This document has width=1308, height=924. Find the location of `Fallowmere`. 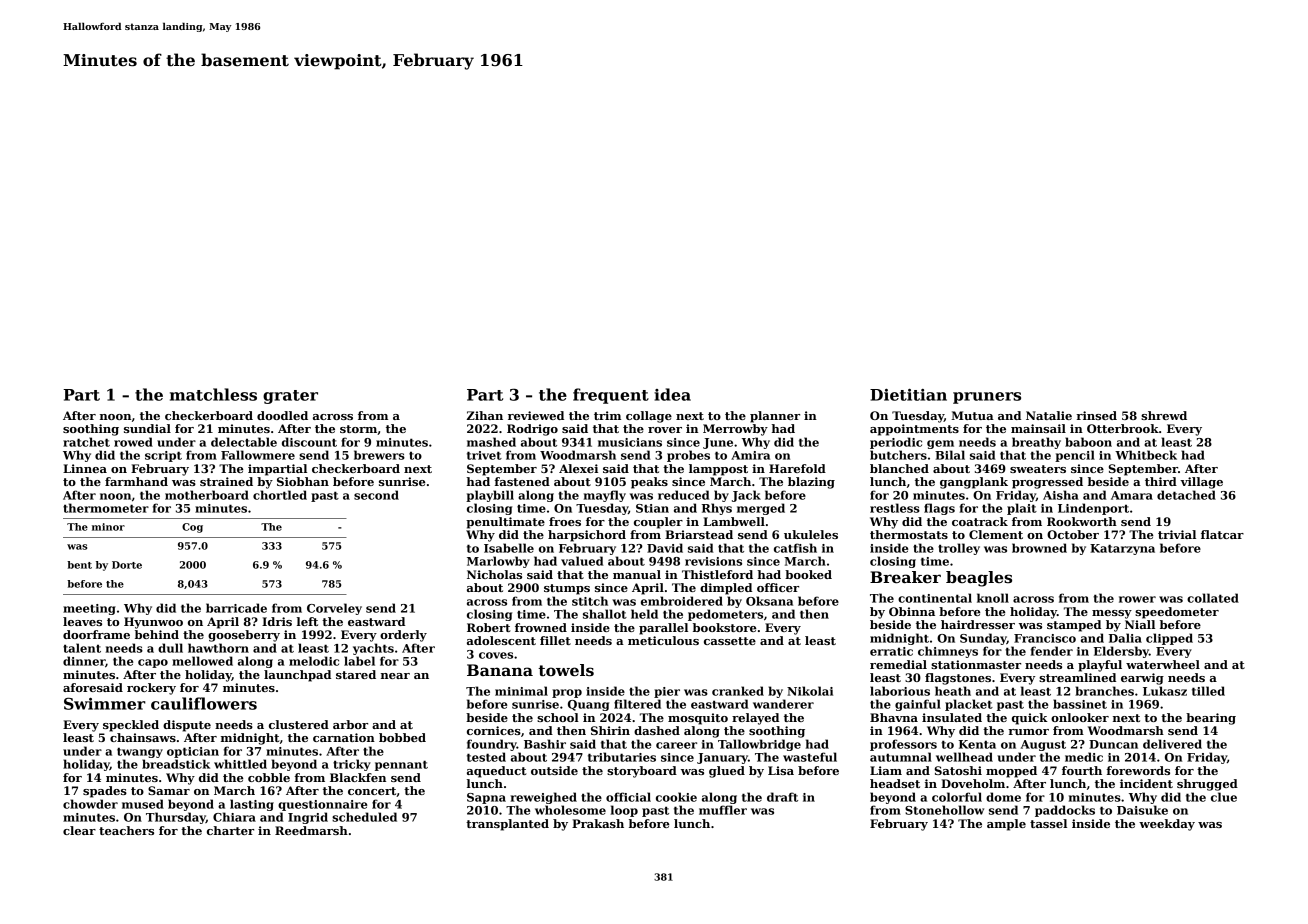

Fallowmere is located at coordinates (258, 455).
